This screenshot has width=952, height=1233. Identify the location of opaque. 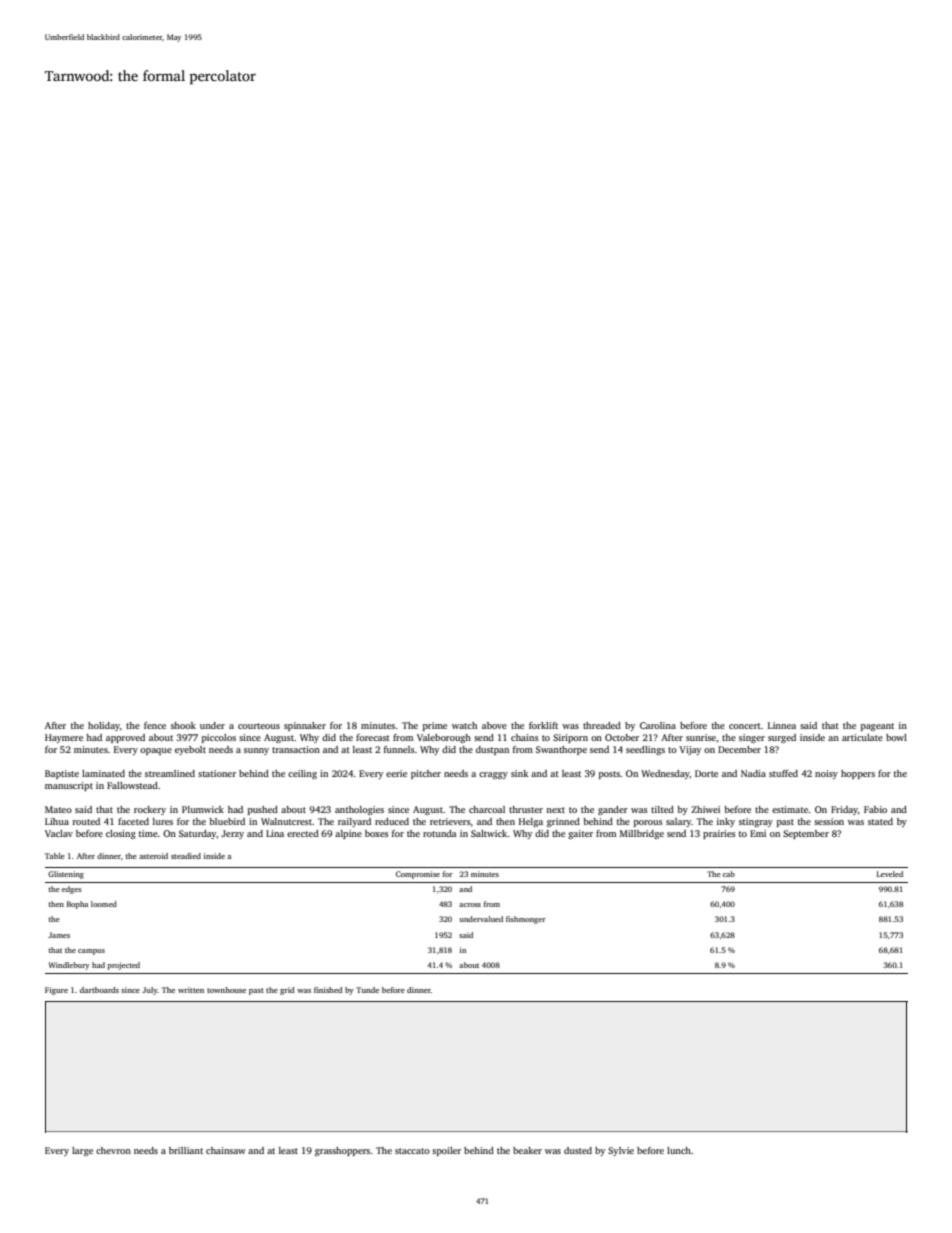
(156, 751).
